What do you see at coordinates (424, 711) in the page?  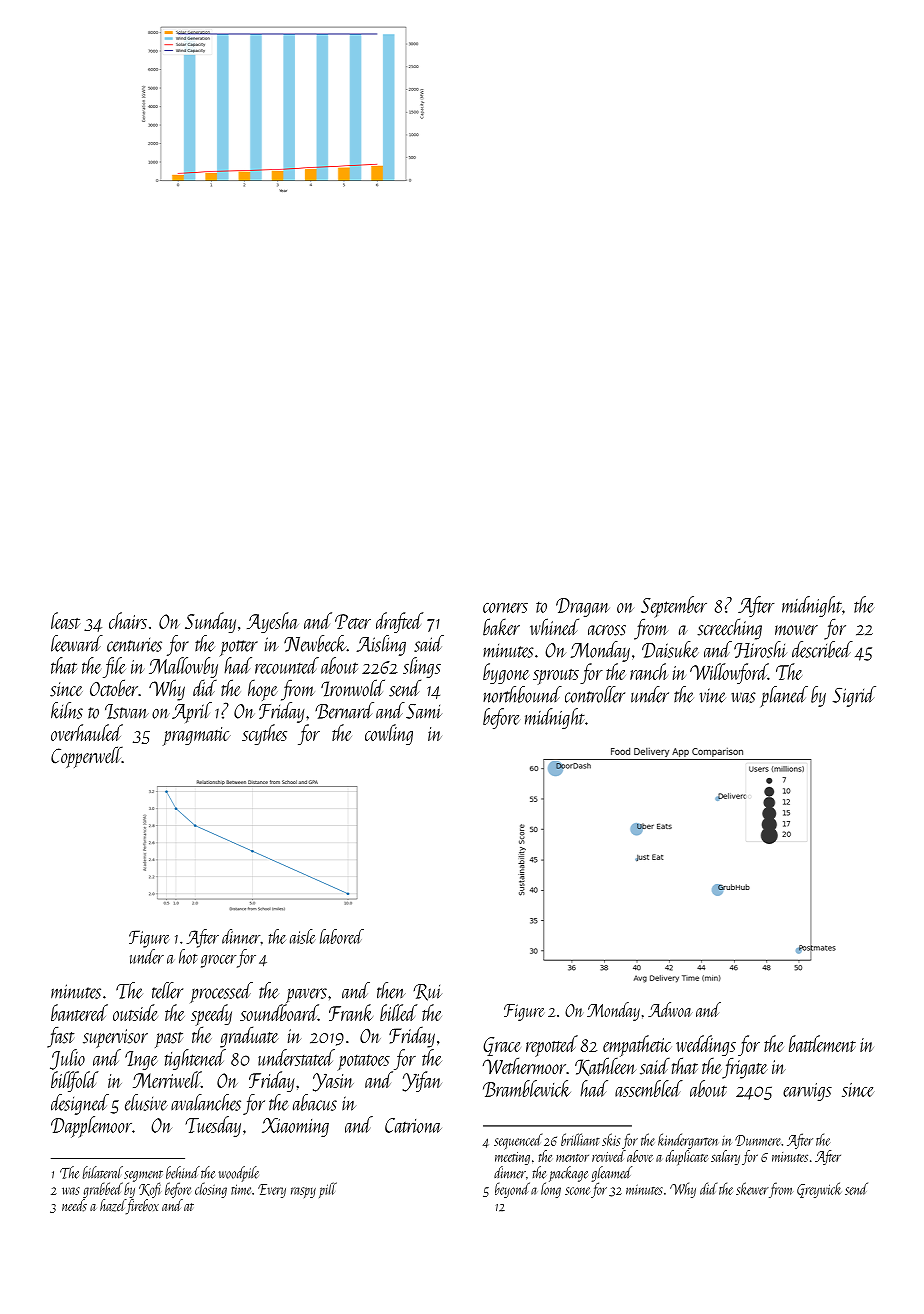 I see `Sami` at bounding box center [424, 711].
